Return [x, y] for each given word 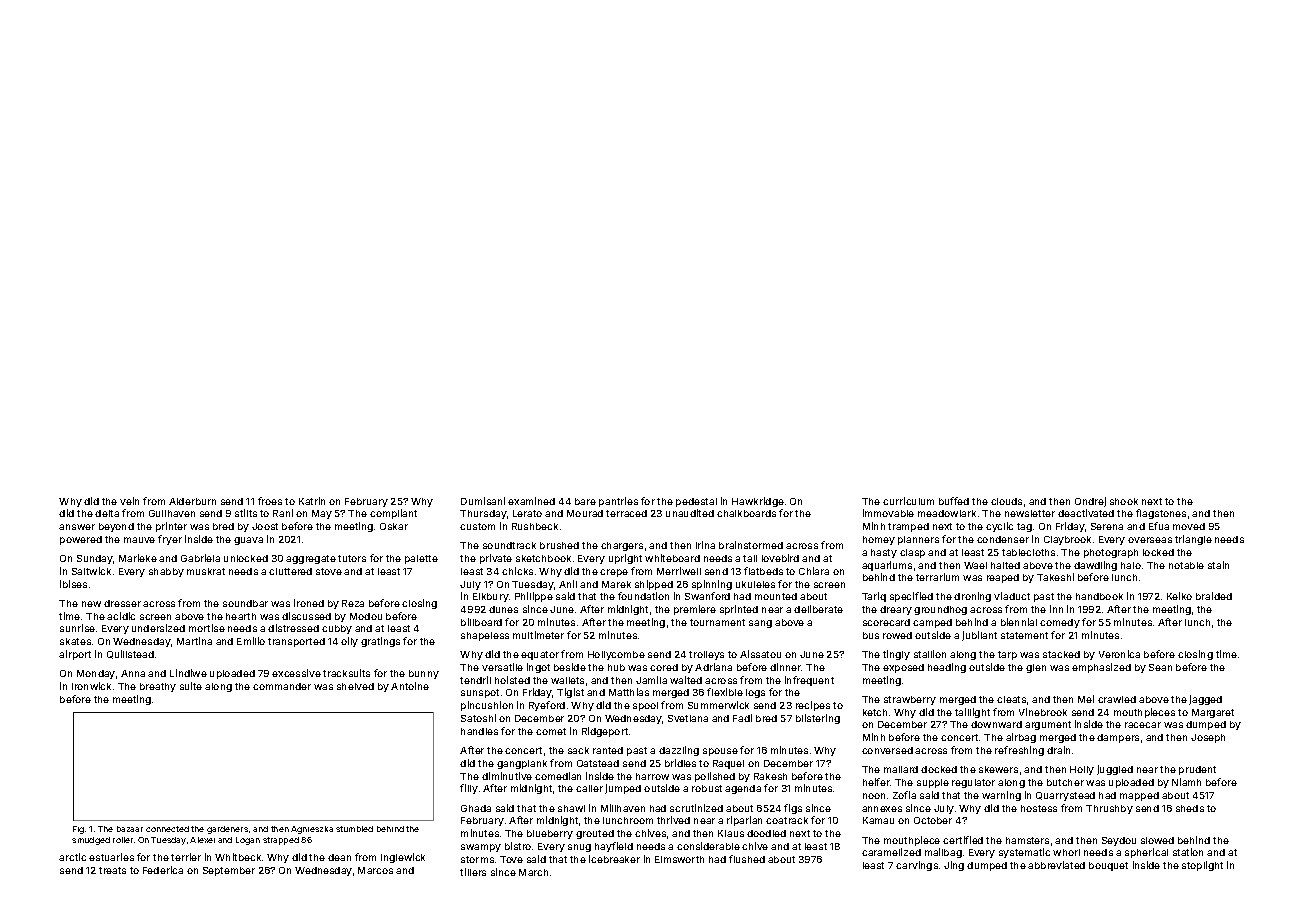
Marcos [375, 870]
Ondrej [1090, 502]
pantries [618, 502]
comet [551, 731]
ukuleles [755, 584]
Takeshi [1055, 577]
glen [1036, 668]
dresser [122, 603]
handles [479, 731]
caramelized [891, 852]
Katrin [312, 501]
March [533, 872]
